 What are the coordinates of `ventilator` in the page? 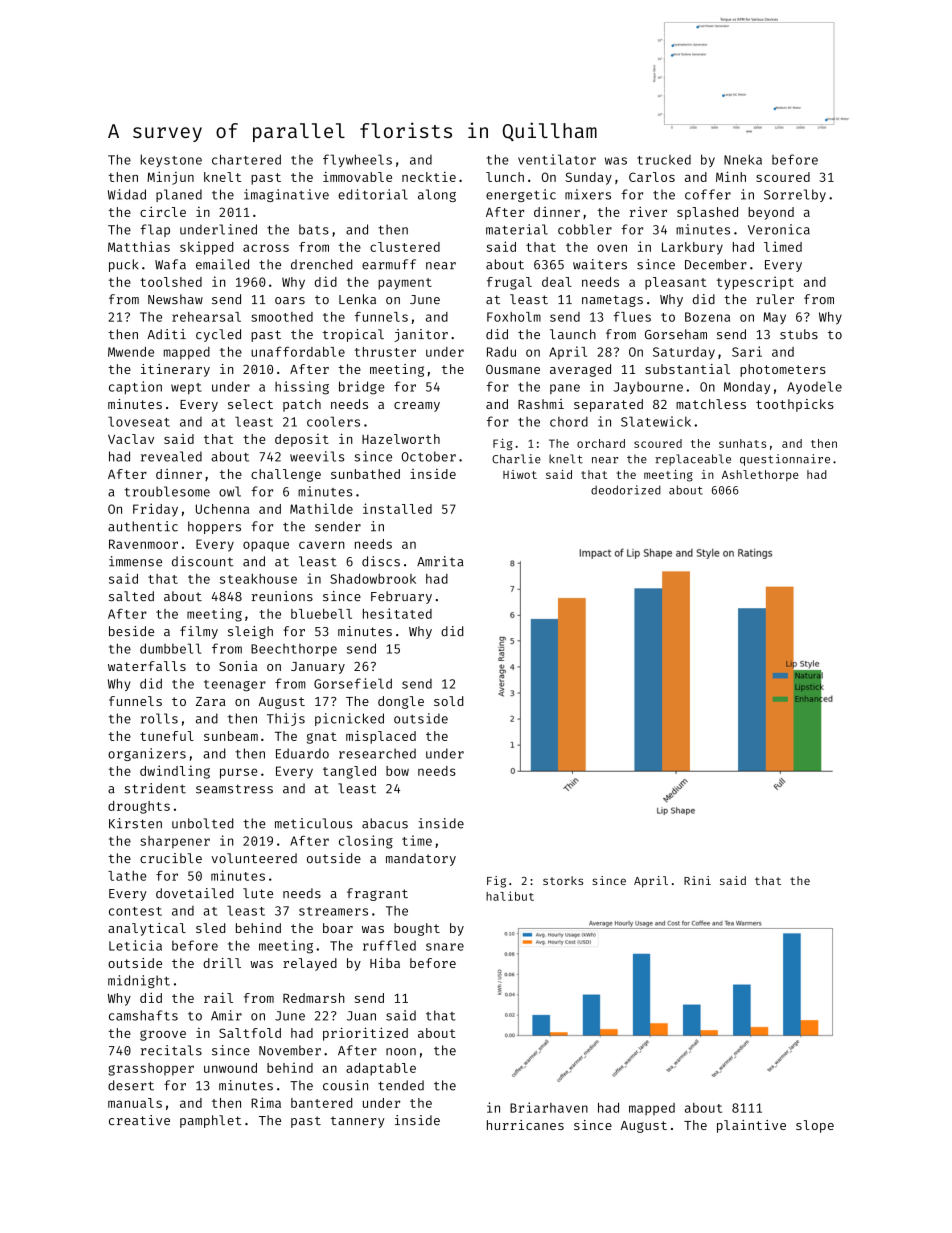 It's located at (557, 159).
